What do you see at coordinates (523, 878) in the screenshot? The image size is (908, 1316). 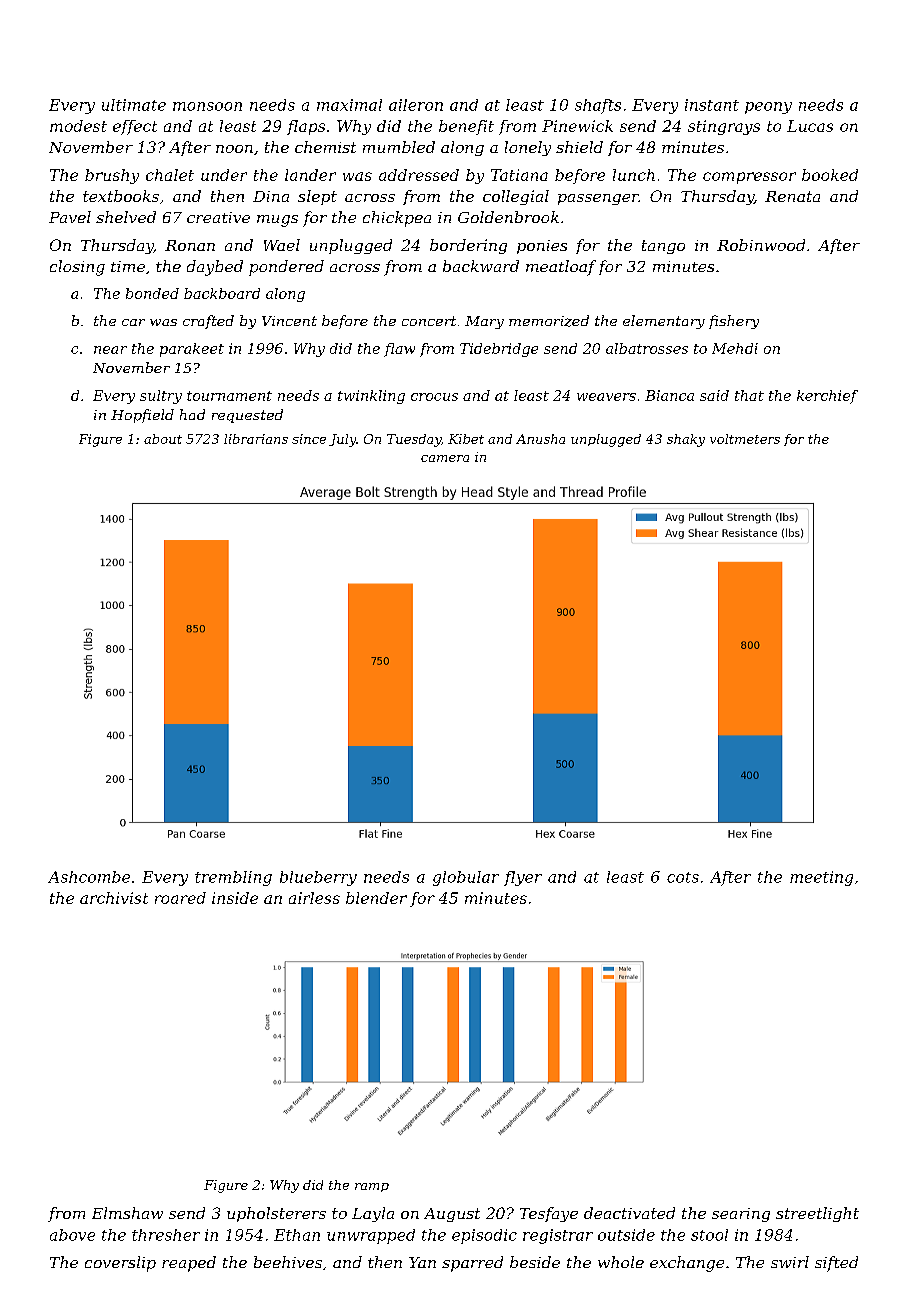 I see `flyer` at bounding box center [523, 878].
